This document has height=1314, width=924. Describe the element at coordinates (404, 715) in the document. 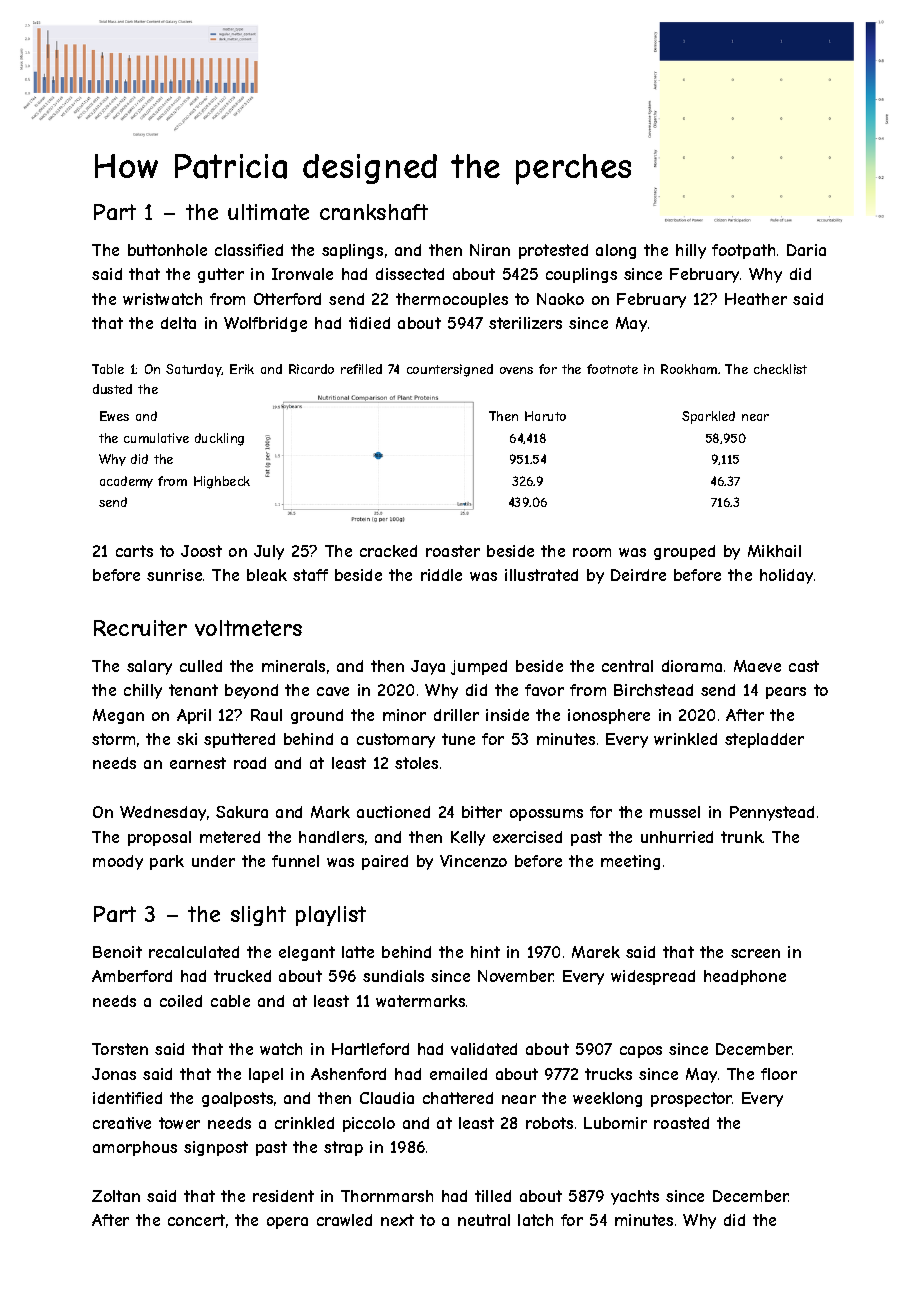

I see `minor` at that location.
